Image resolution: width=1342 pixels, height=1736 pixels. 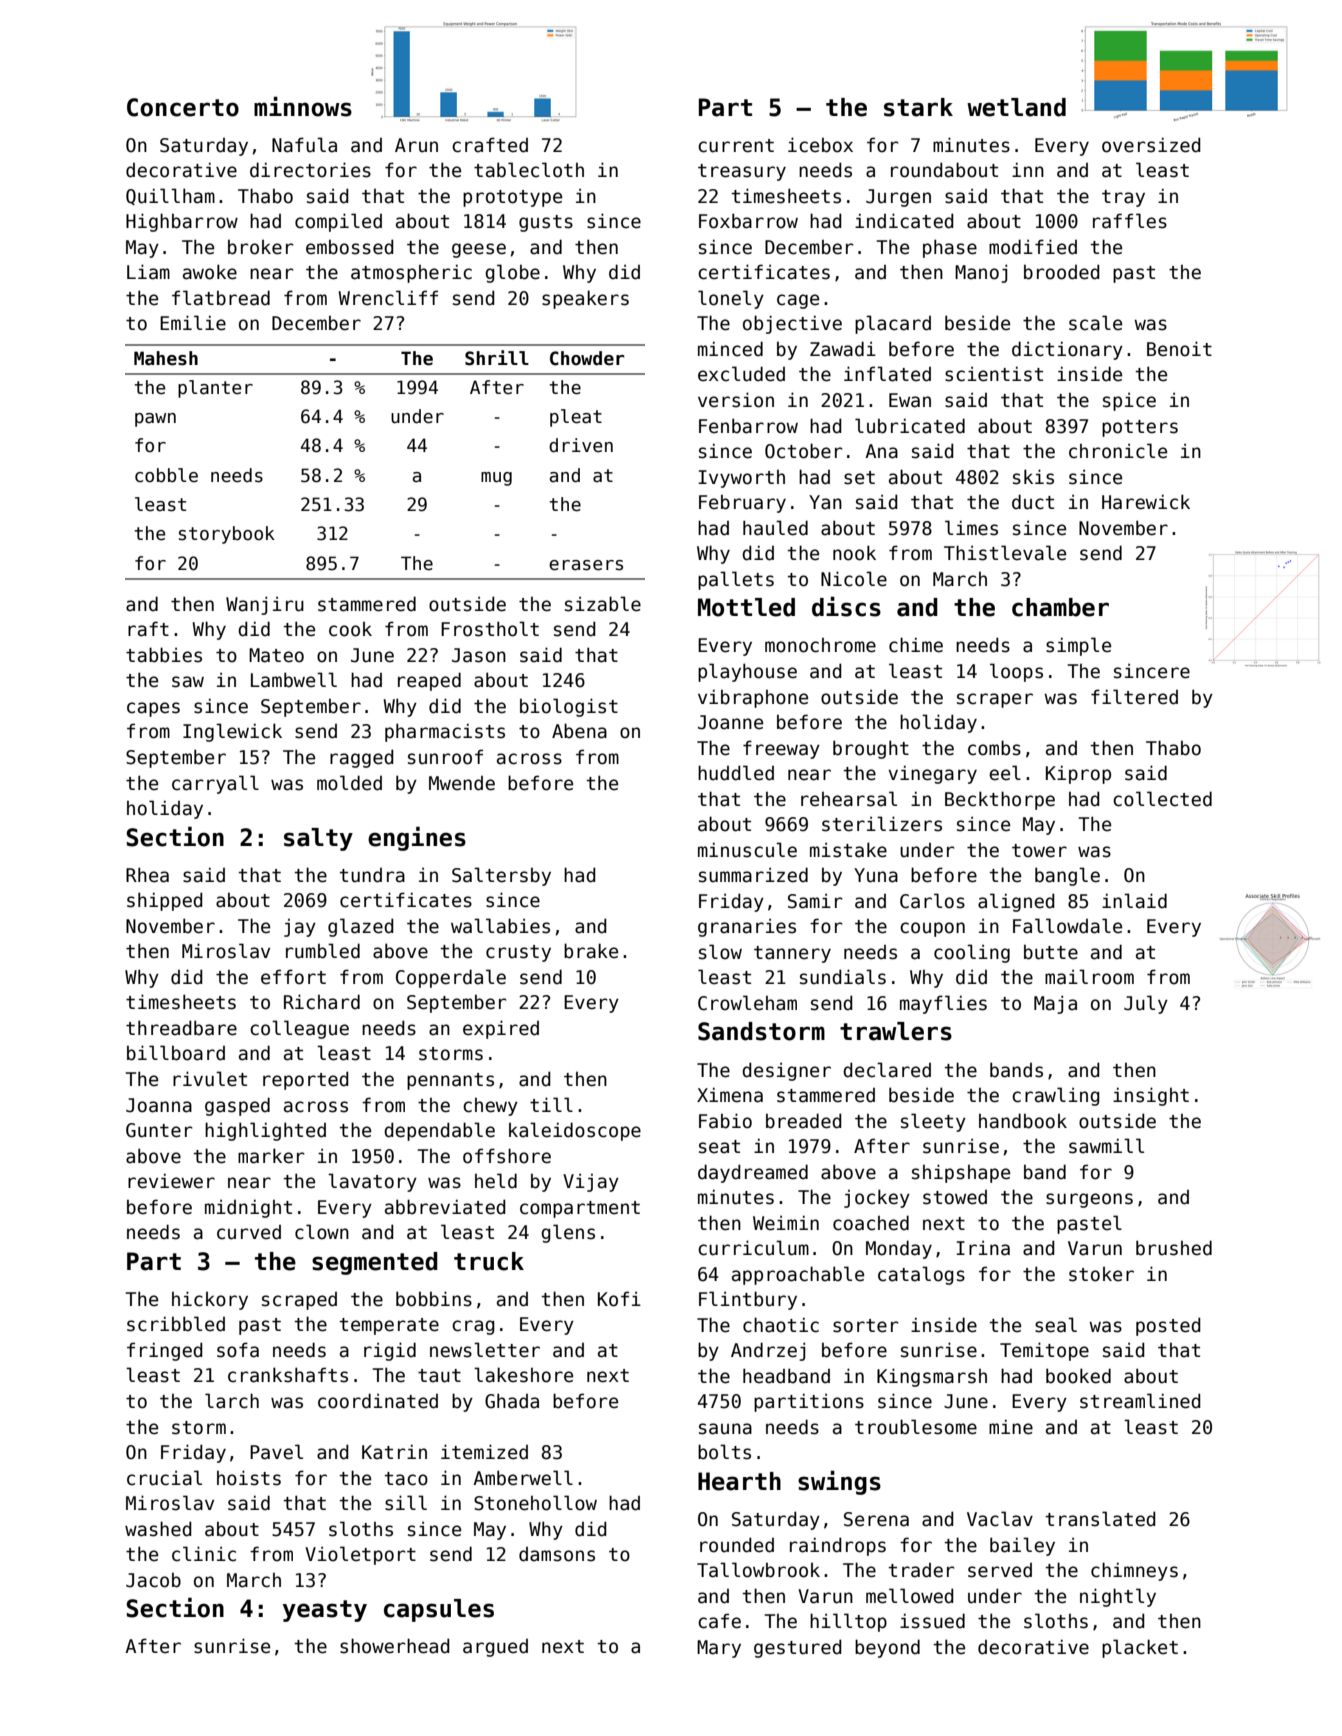 I want to click on Quillham, so click(x=170, y=196).
